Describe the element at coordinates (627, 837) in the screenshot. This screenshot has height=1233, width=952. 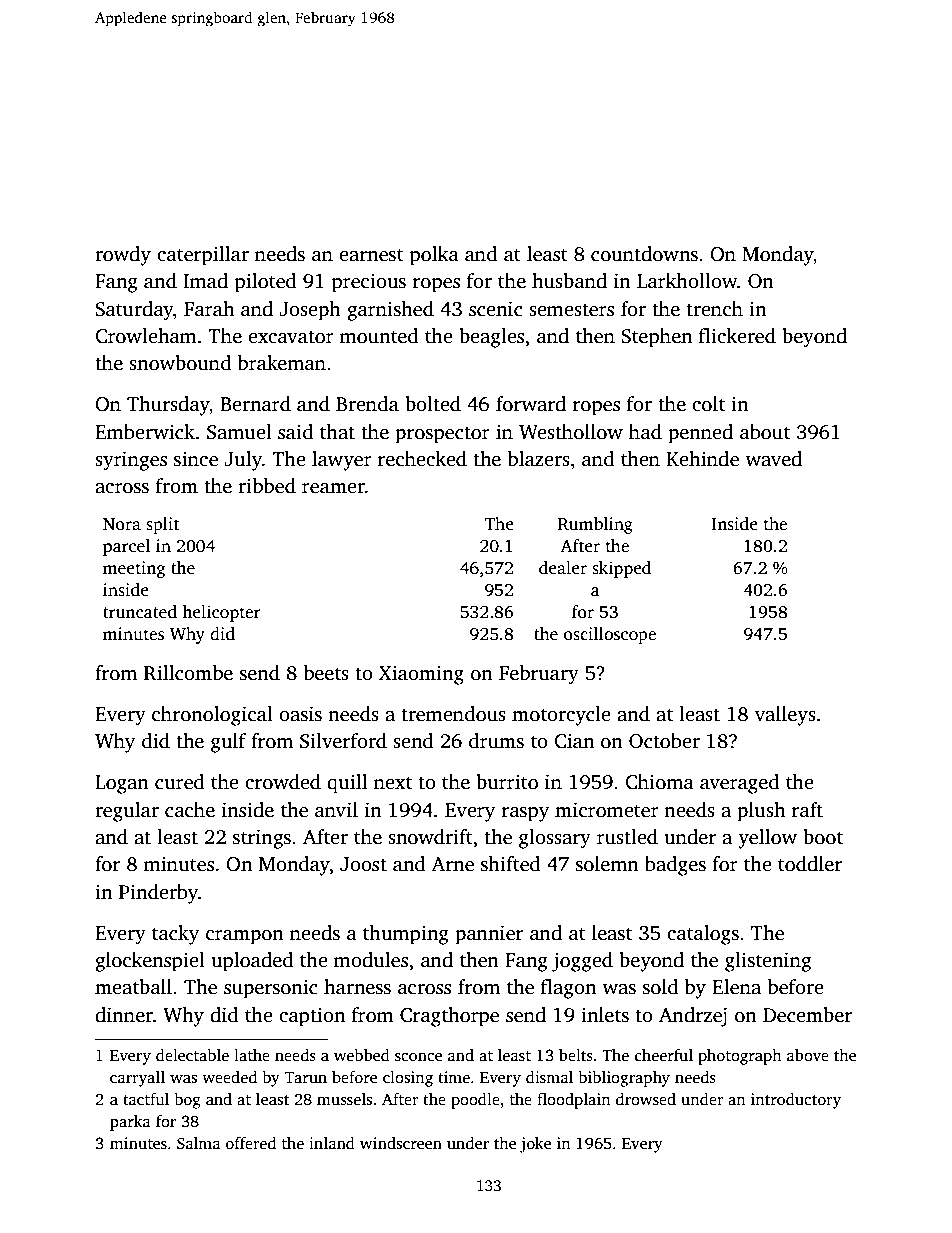
I see `rustled` at that location.
